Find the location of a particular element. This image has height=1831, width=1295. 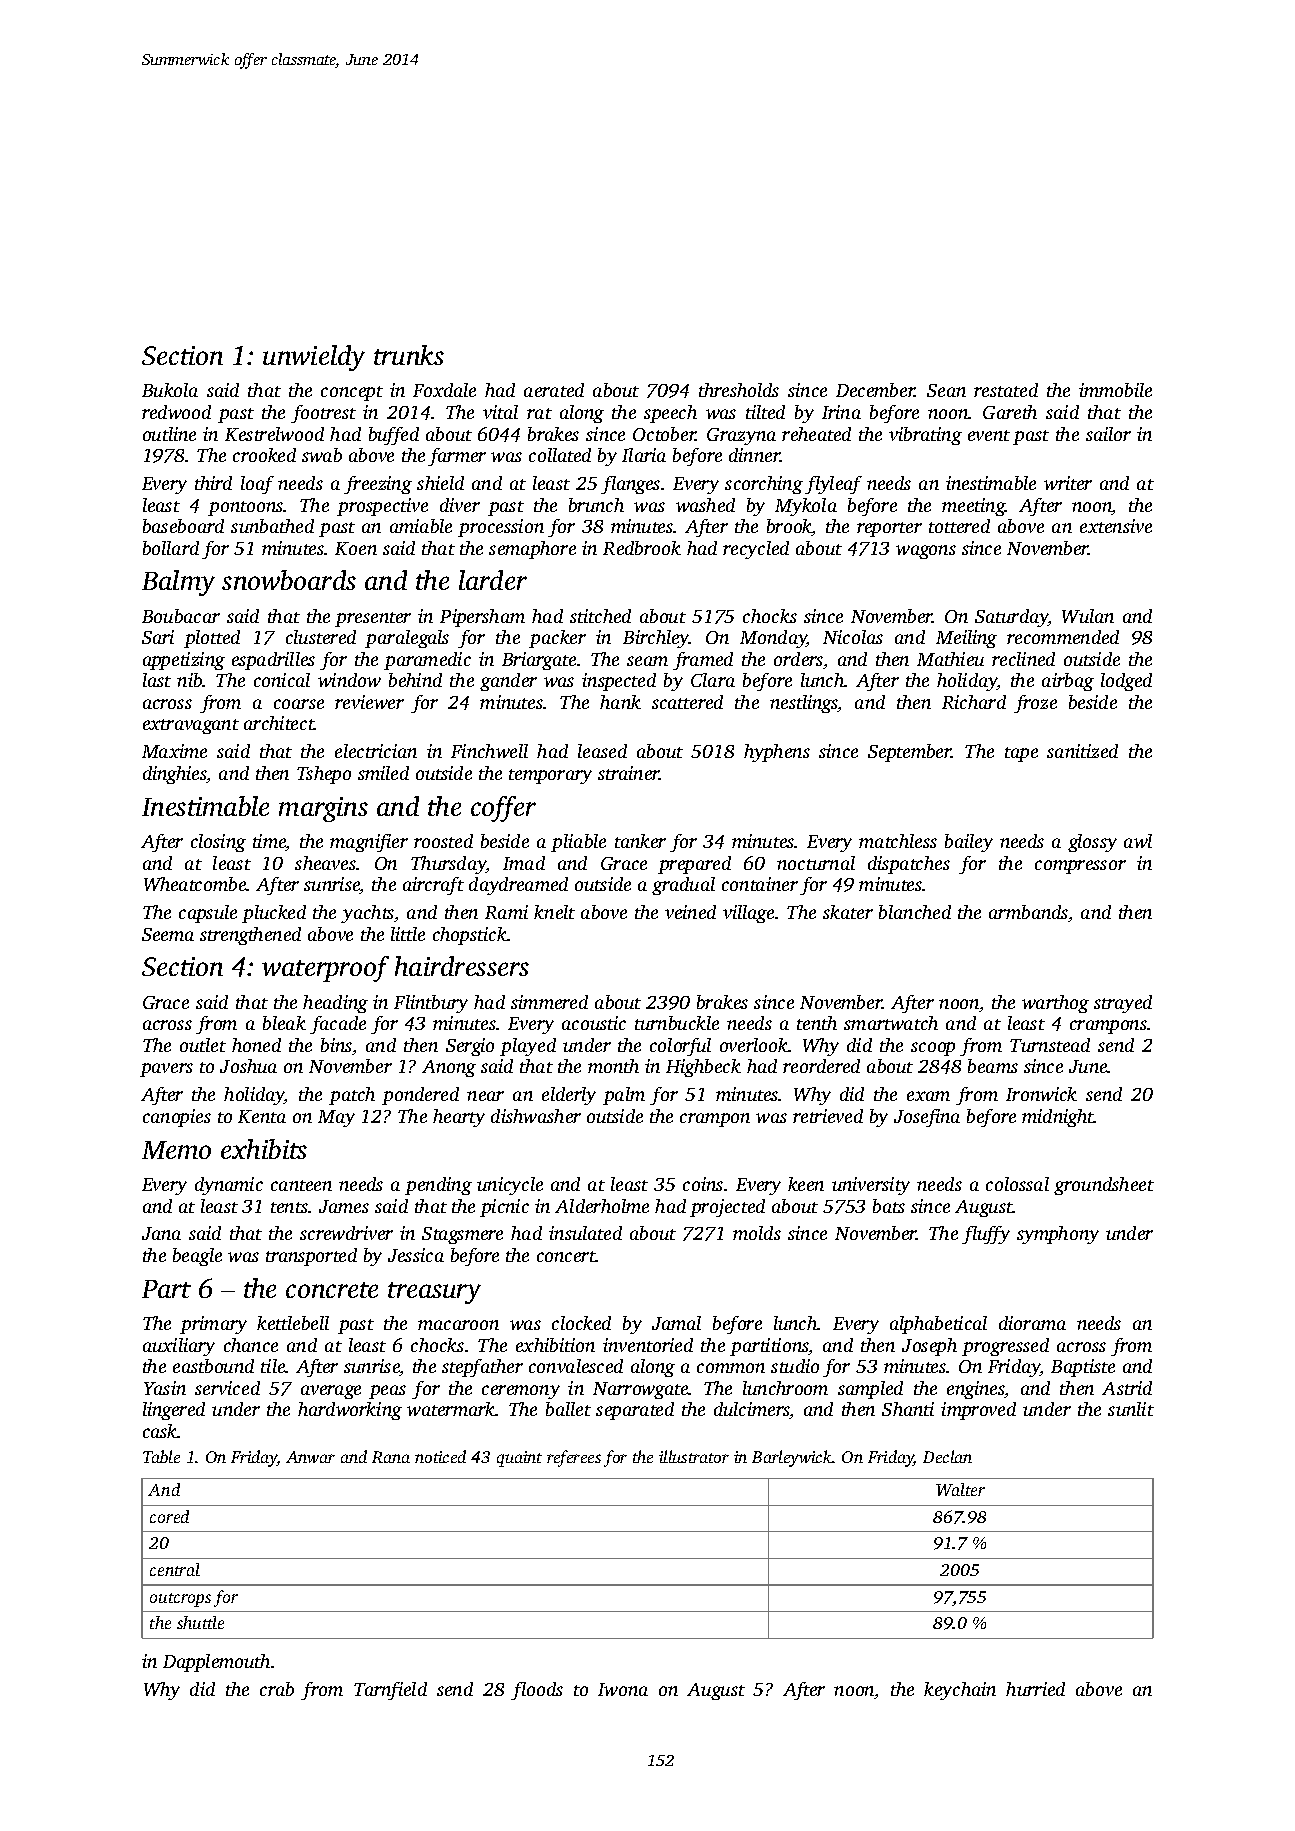

dishwasher is located at coordinates (536, 1116).
